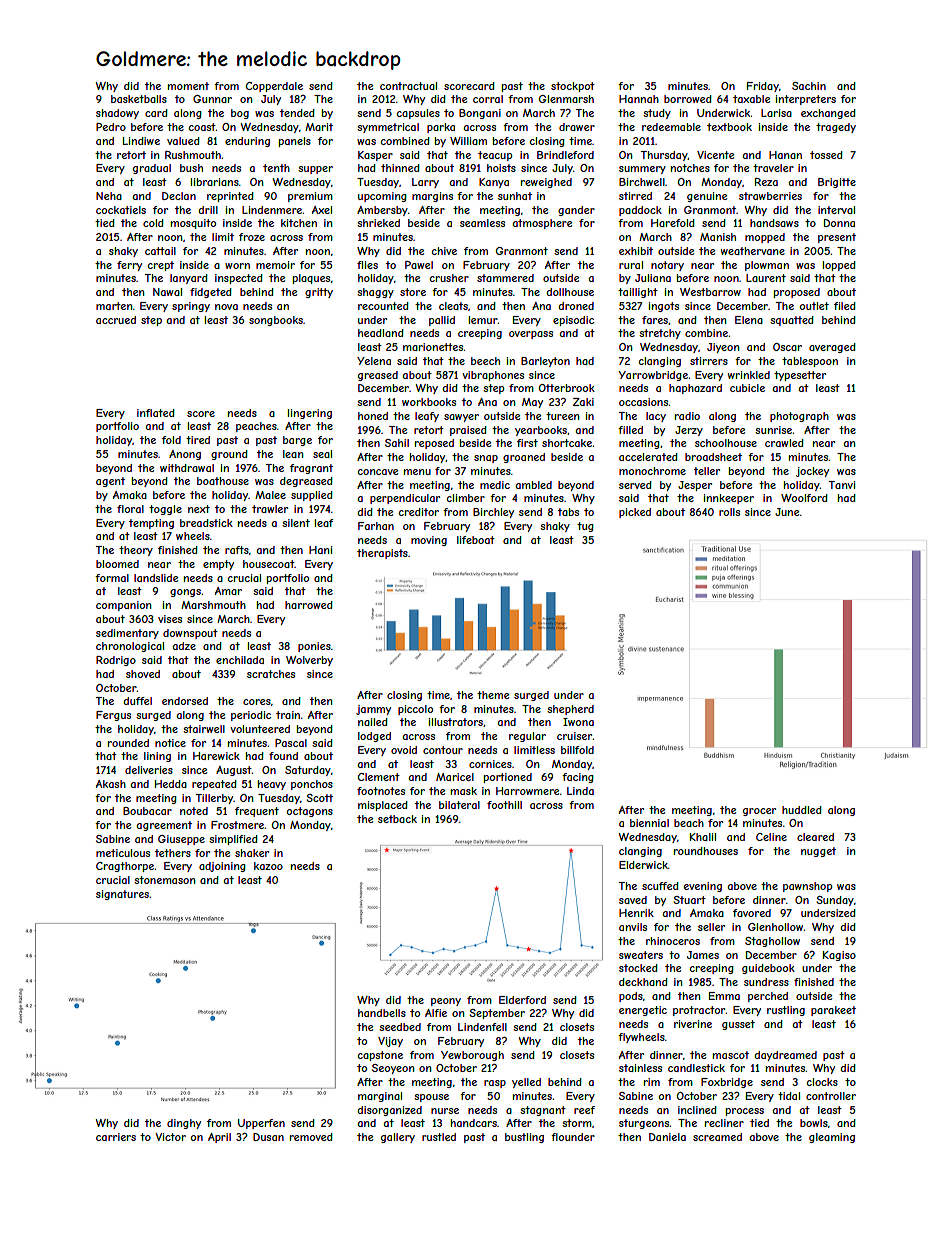  What do you see at coordinates (804, 498) in the screenshot?
I see `Woolford` at bounding box center [804, 498].
